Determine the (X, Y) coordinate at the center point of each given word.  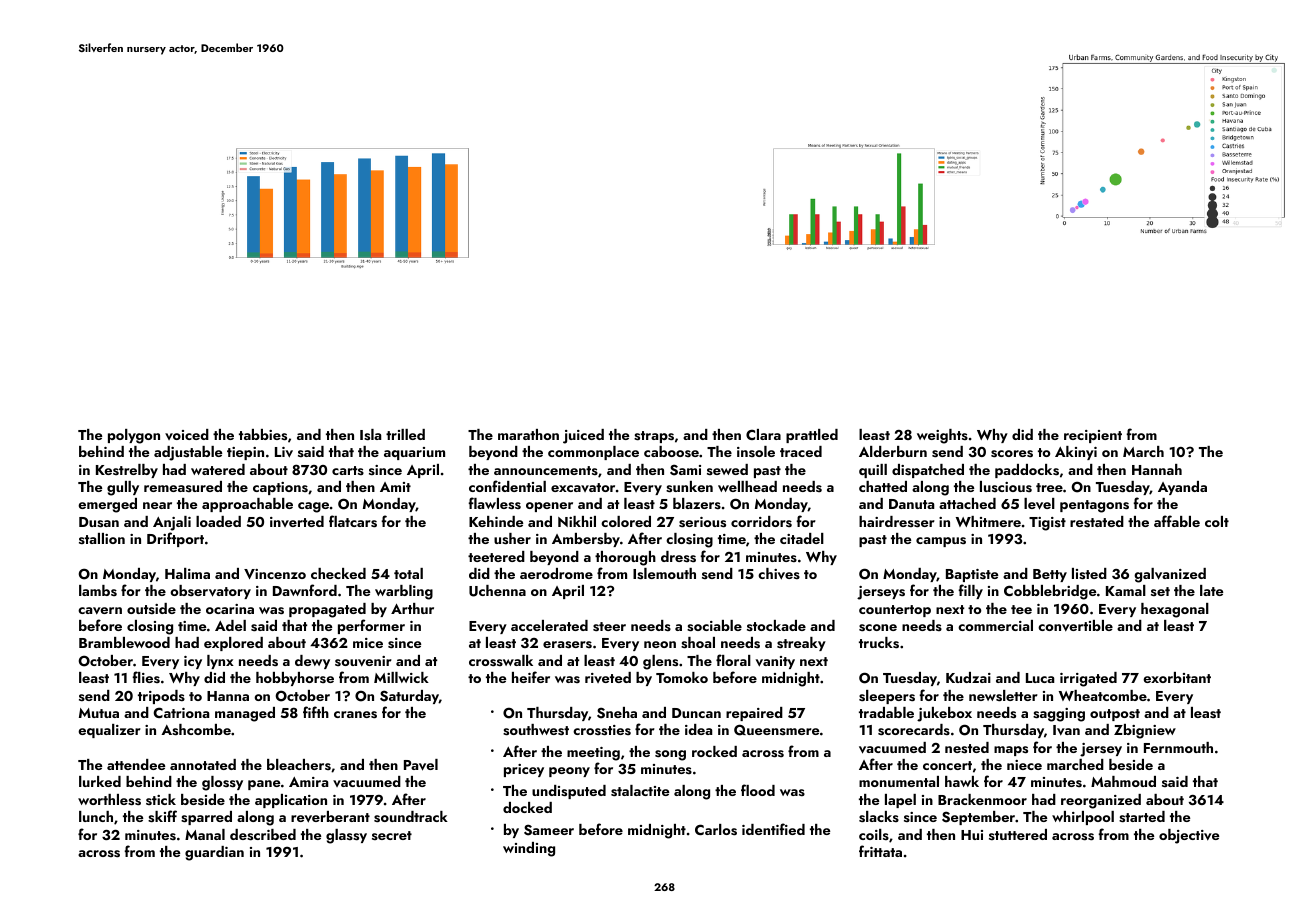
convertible (1075, 626)
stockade (776, 625)
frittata (880, 851)
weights (942, 436)
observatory (210, 592)
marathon (528, 434)
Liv (284, 452)
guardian (214, 853)
